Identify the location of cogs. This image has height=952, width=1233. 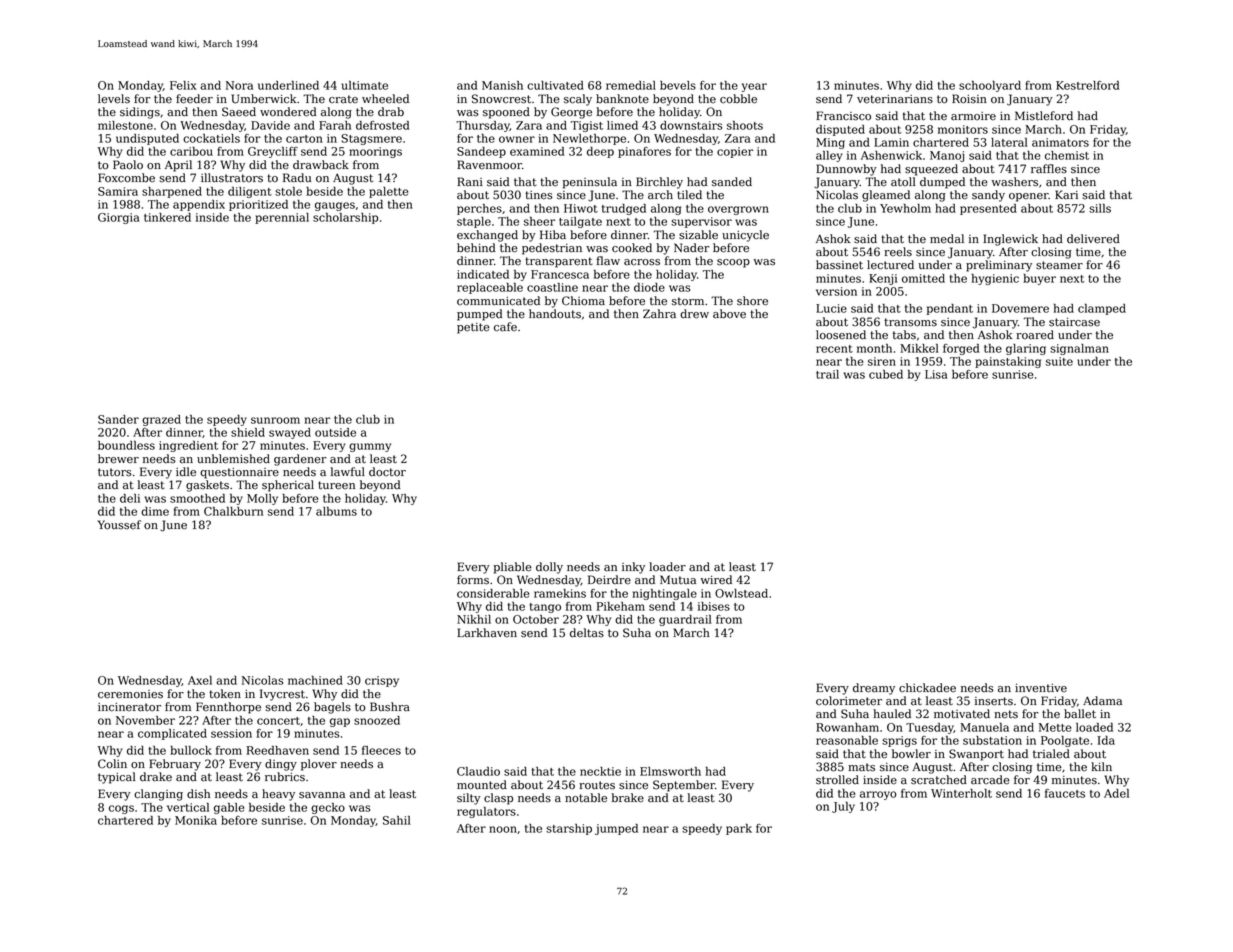
(121, 809).
